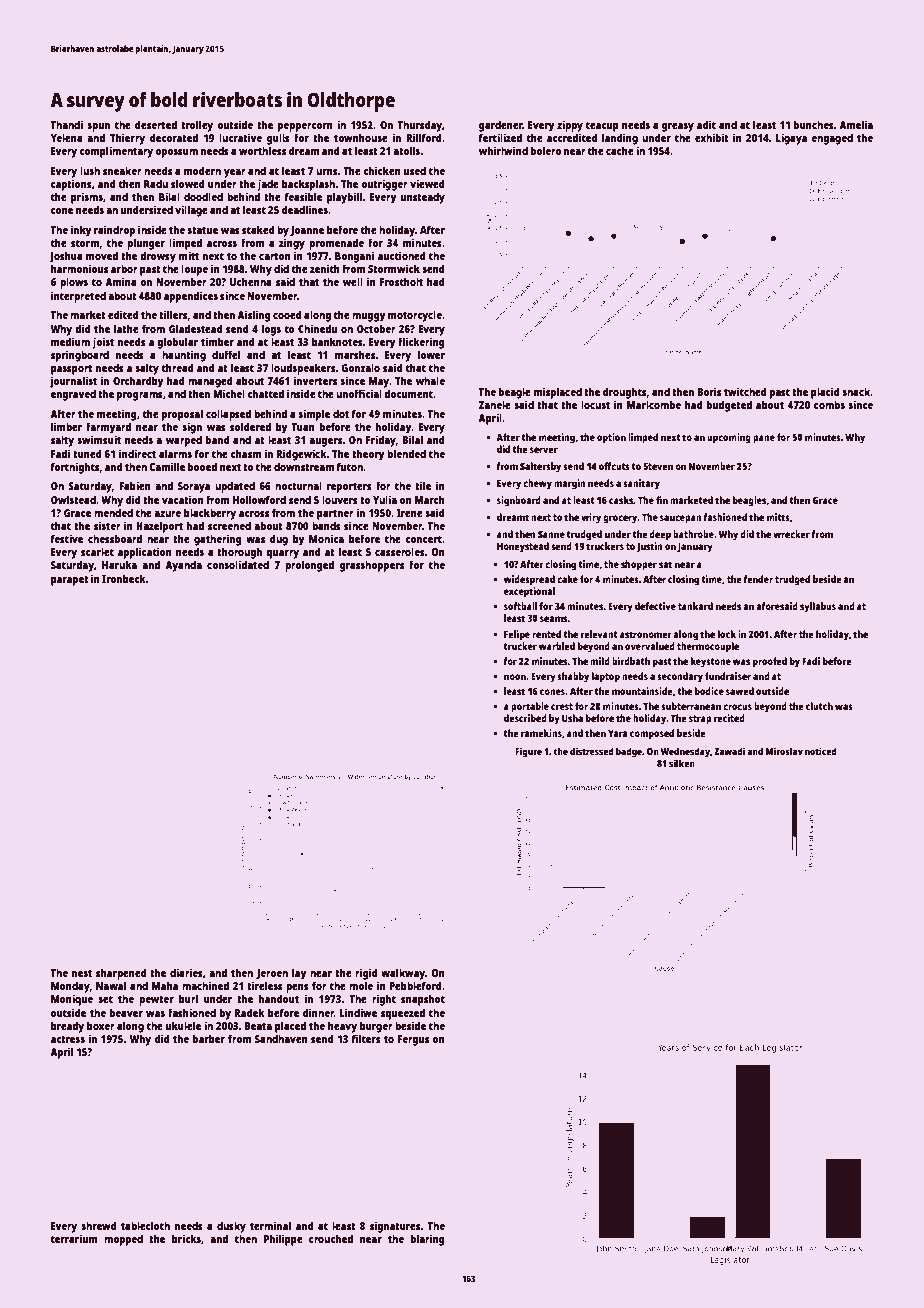 This document has height=1308, width=924. Describe the element at coordinates (74, 1238) in the document. I see `terrarium` at that location.
